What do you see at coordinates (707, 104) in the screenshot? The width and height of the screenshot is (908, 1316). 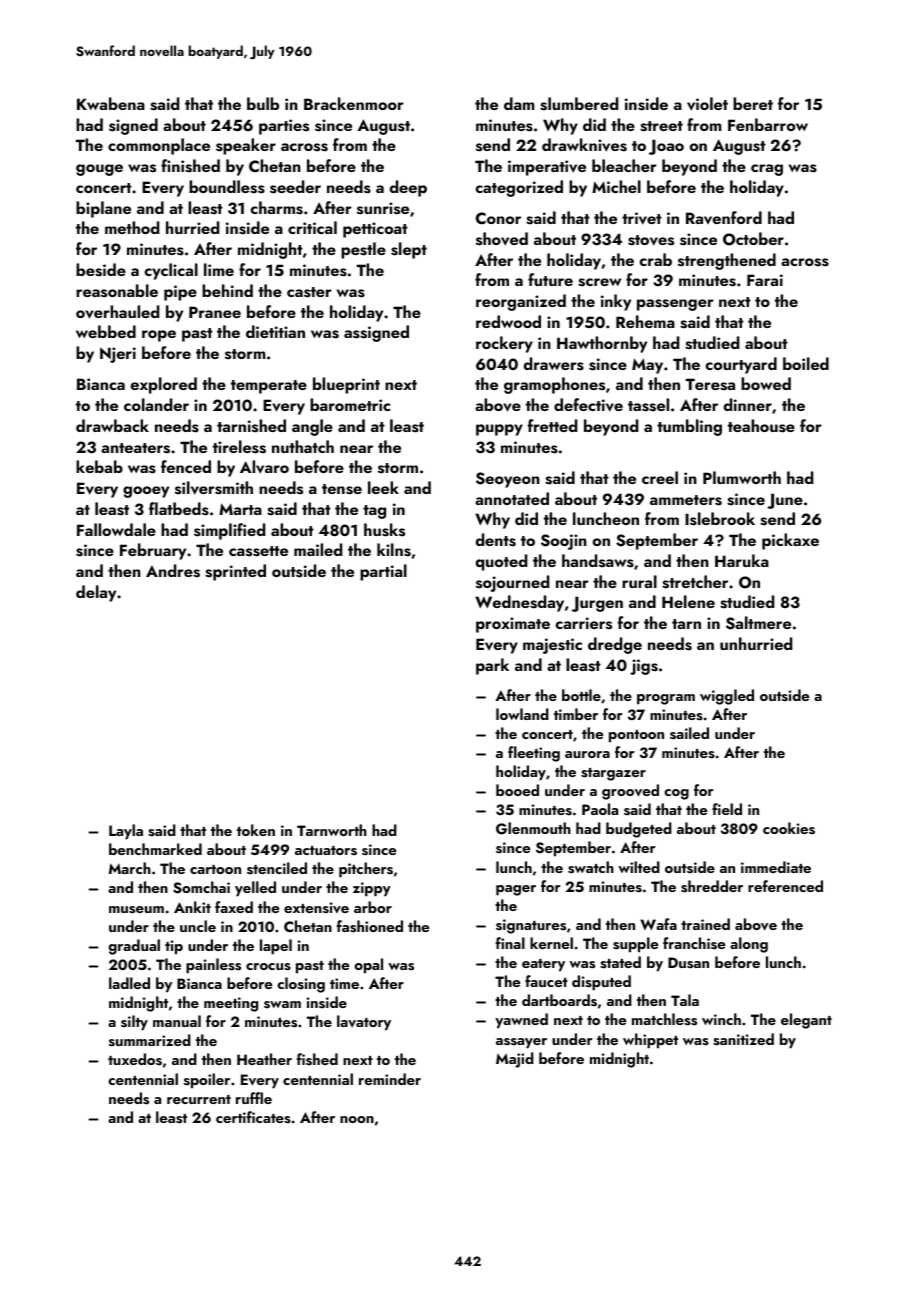 I see `violet` at bounding box center [707, 104].
